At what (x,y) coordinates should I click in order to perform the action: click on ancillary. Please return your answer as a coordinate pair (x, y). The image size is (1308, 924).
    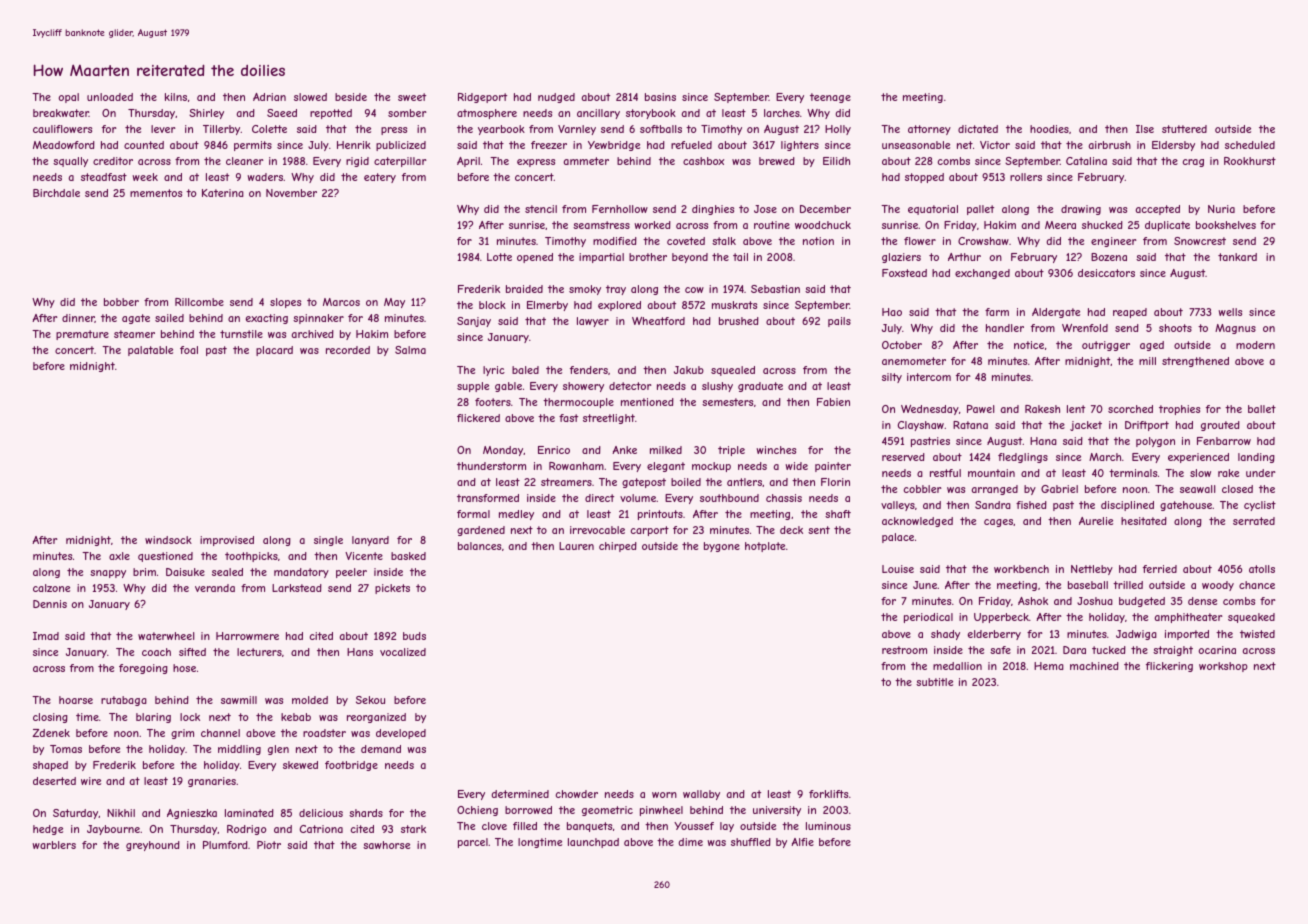
    Looking at the image, I should click on (598, 114).
